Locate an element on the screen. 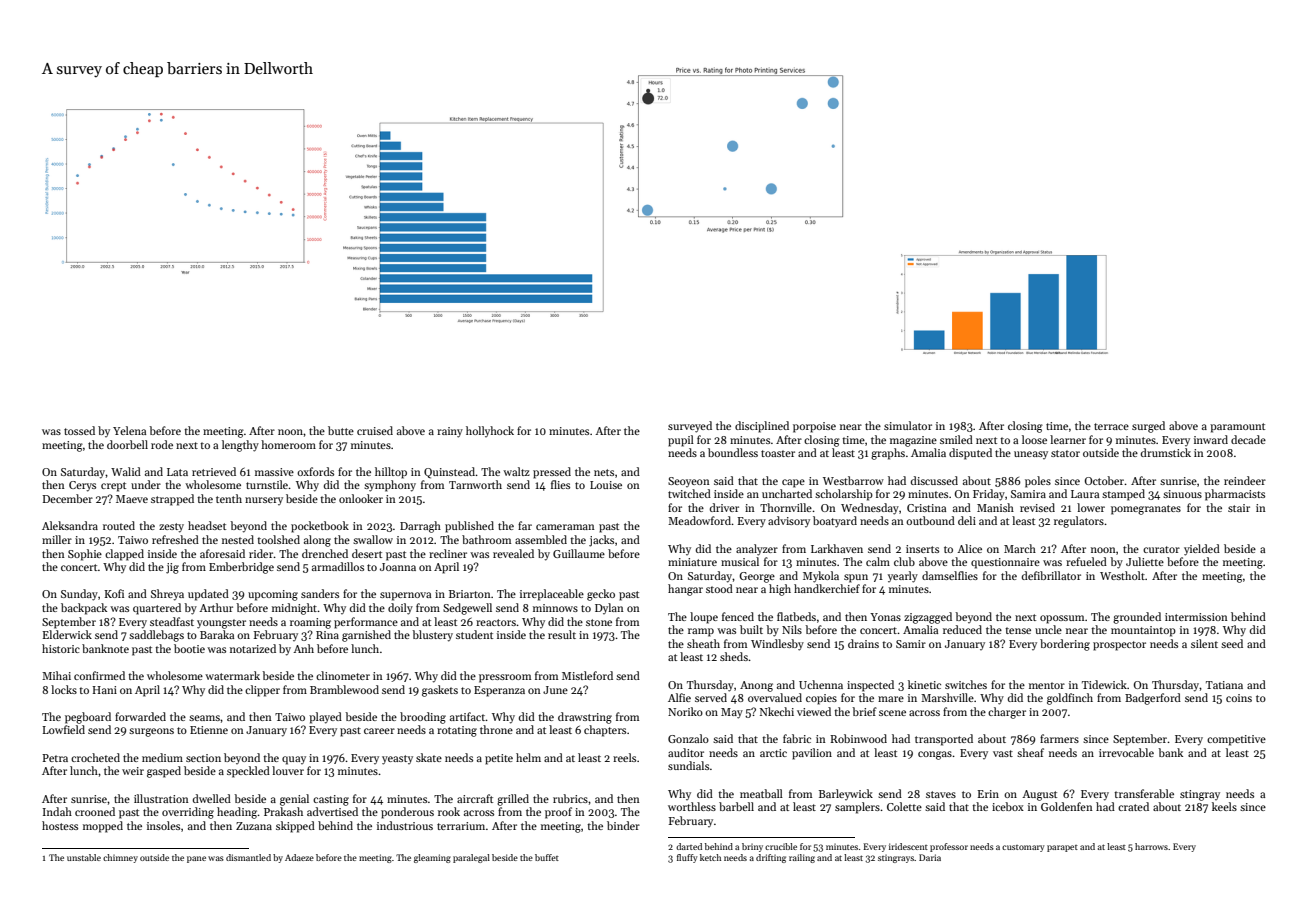  Walid is located at coordinates (126, 471).
